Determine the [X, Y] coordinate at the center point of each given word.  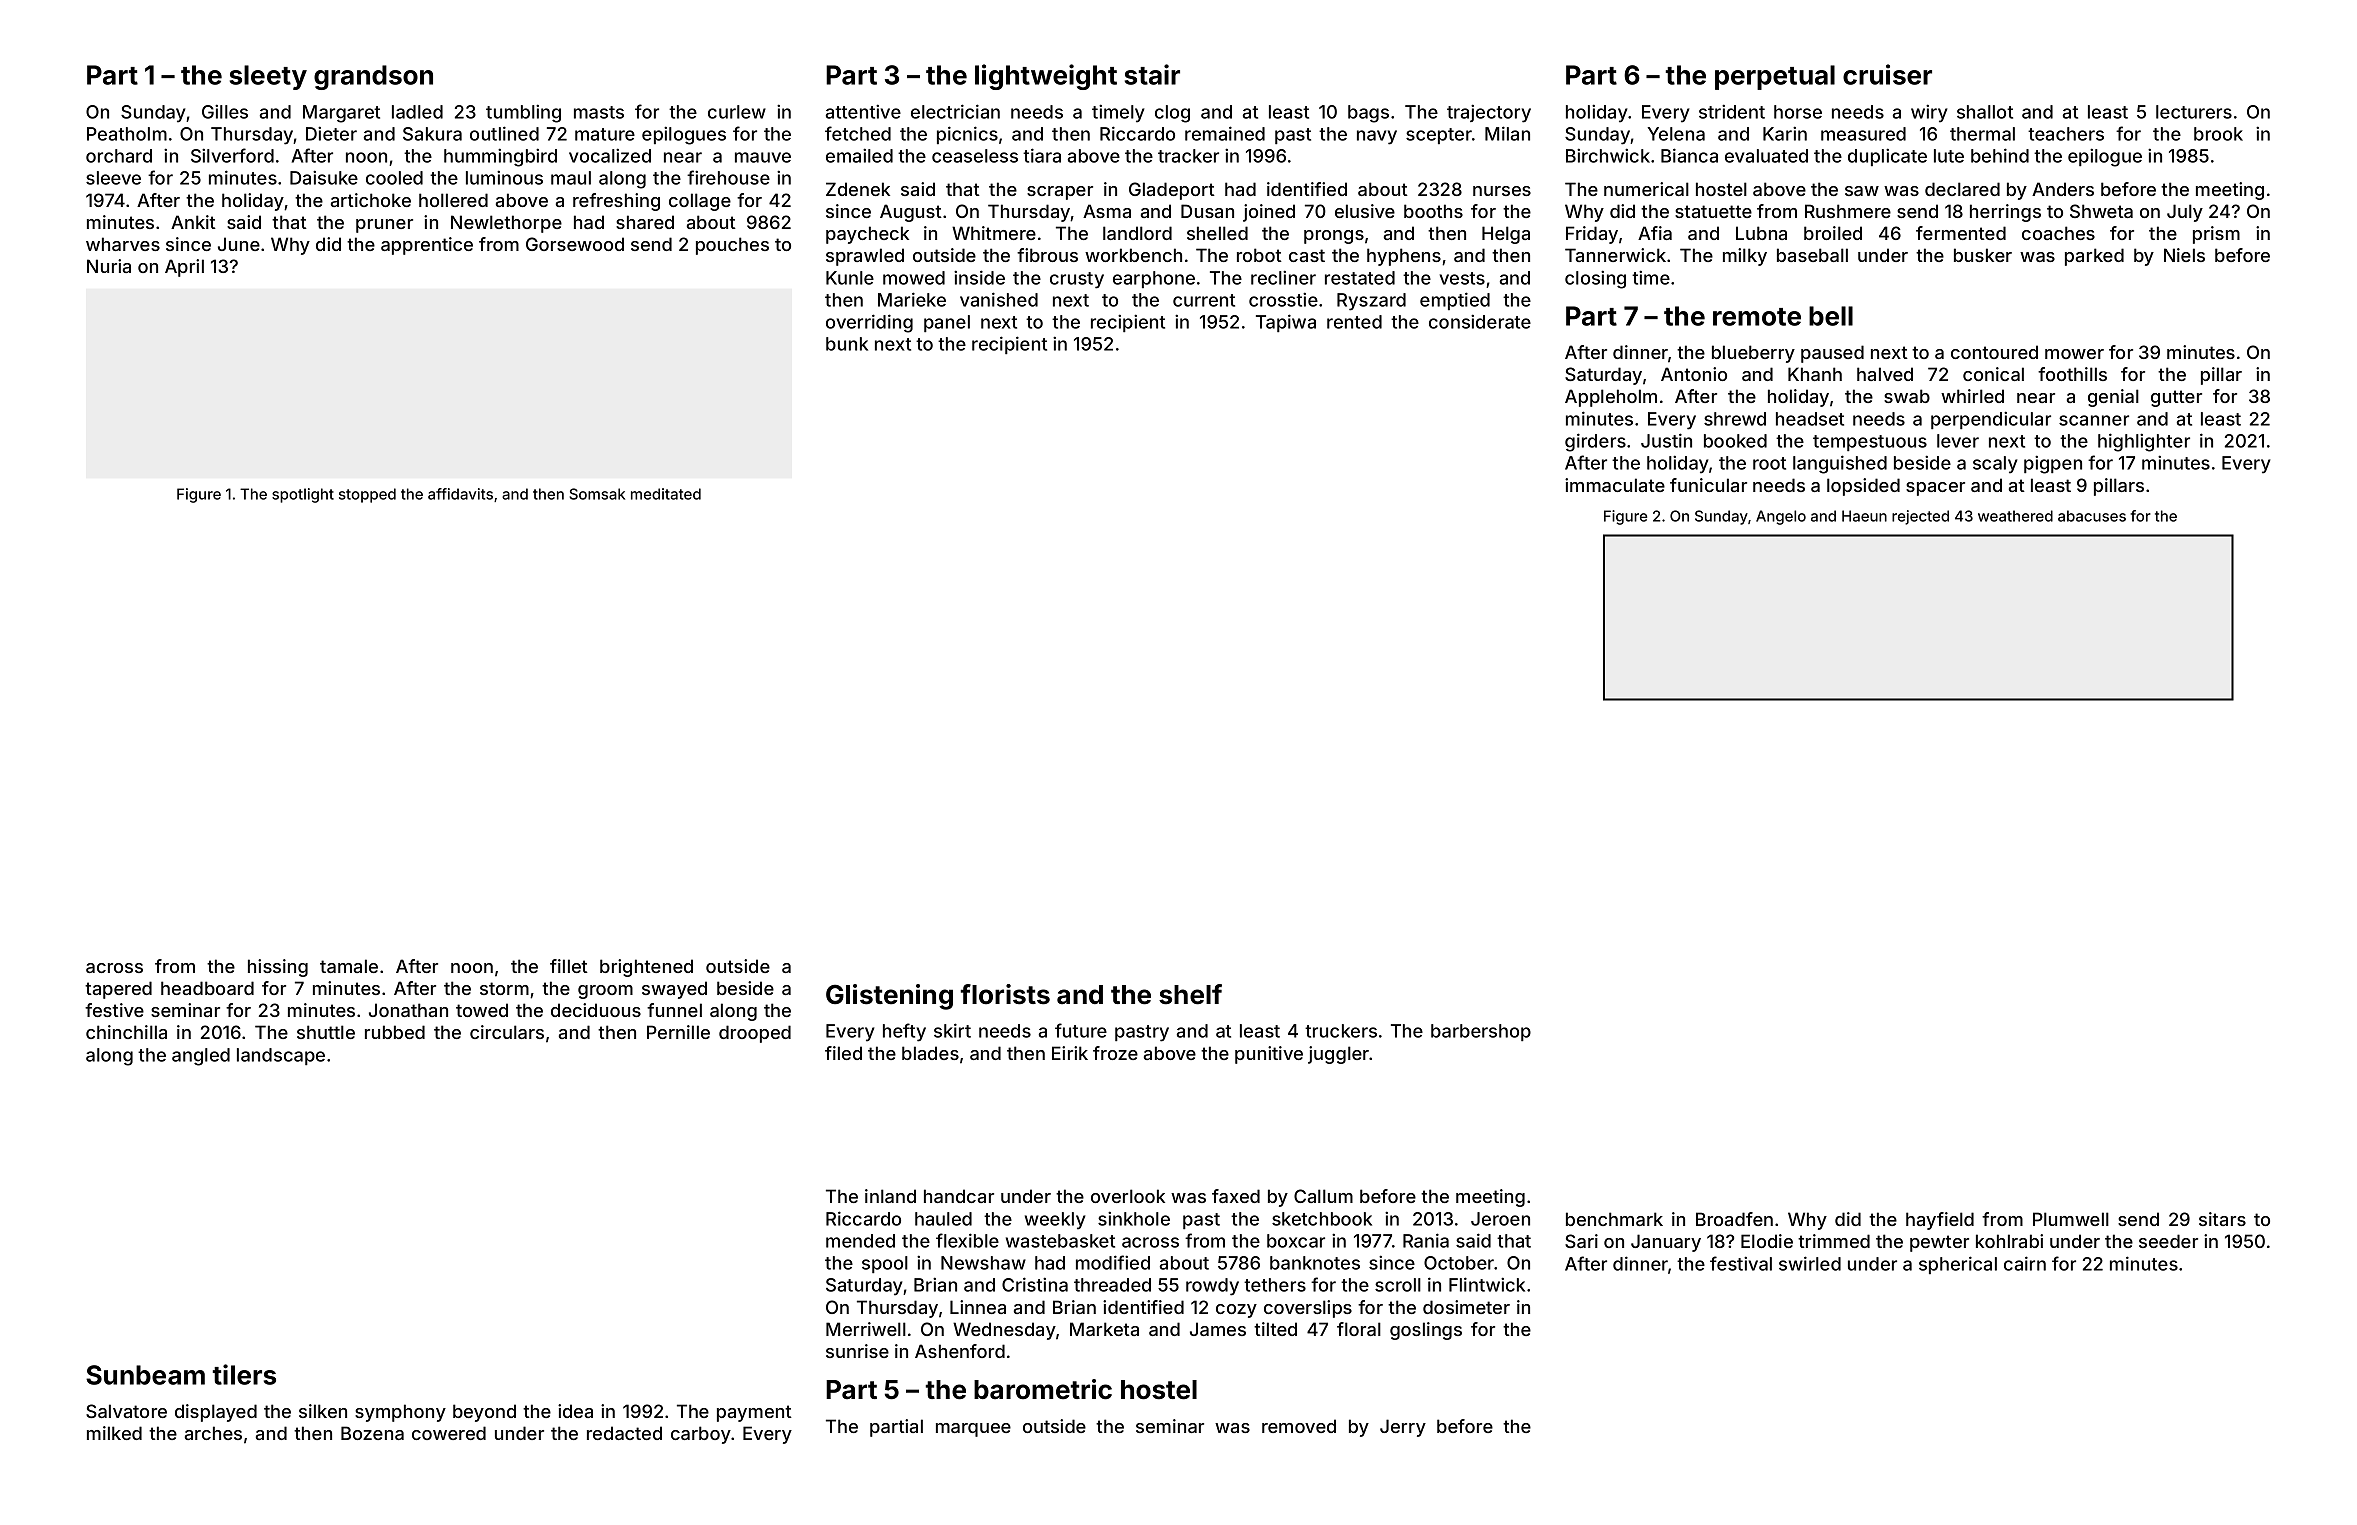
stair [1152, 74]
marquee [973, 1430]
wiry [1929, 113]
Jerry [1403, 1428]
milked [114, 1433]
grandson [373, 77]
